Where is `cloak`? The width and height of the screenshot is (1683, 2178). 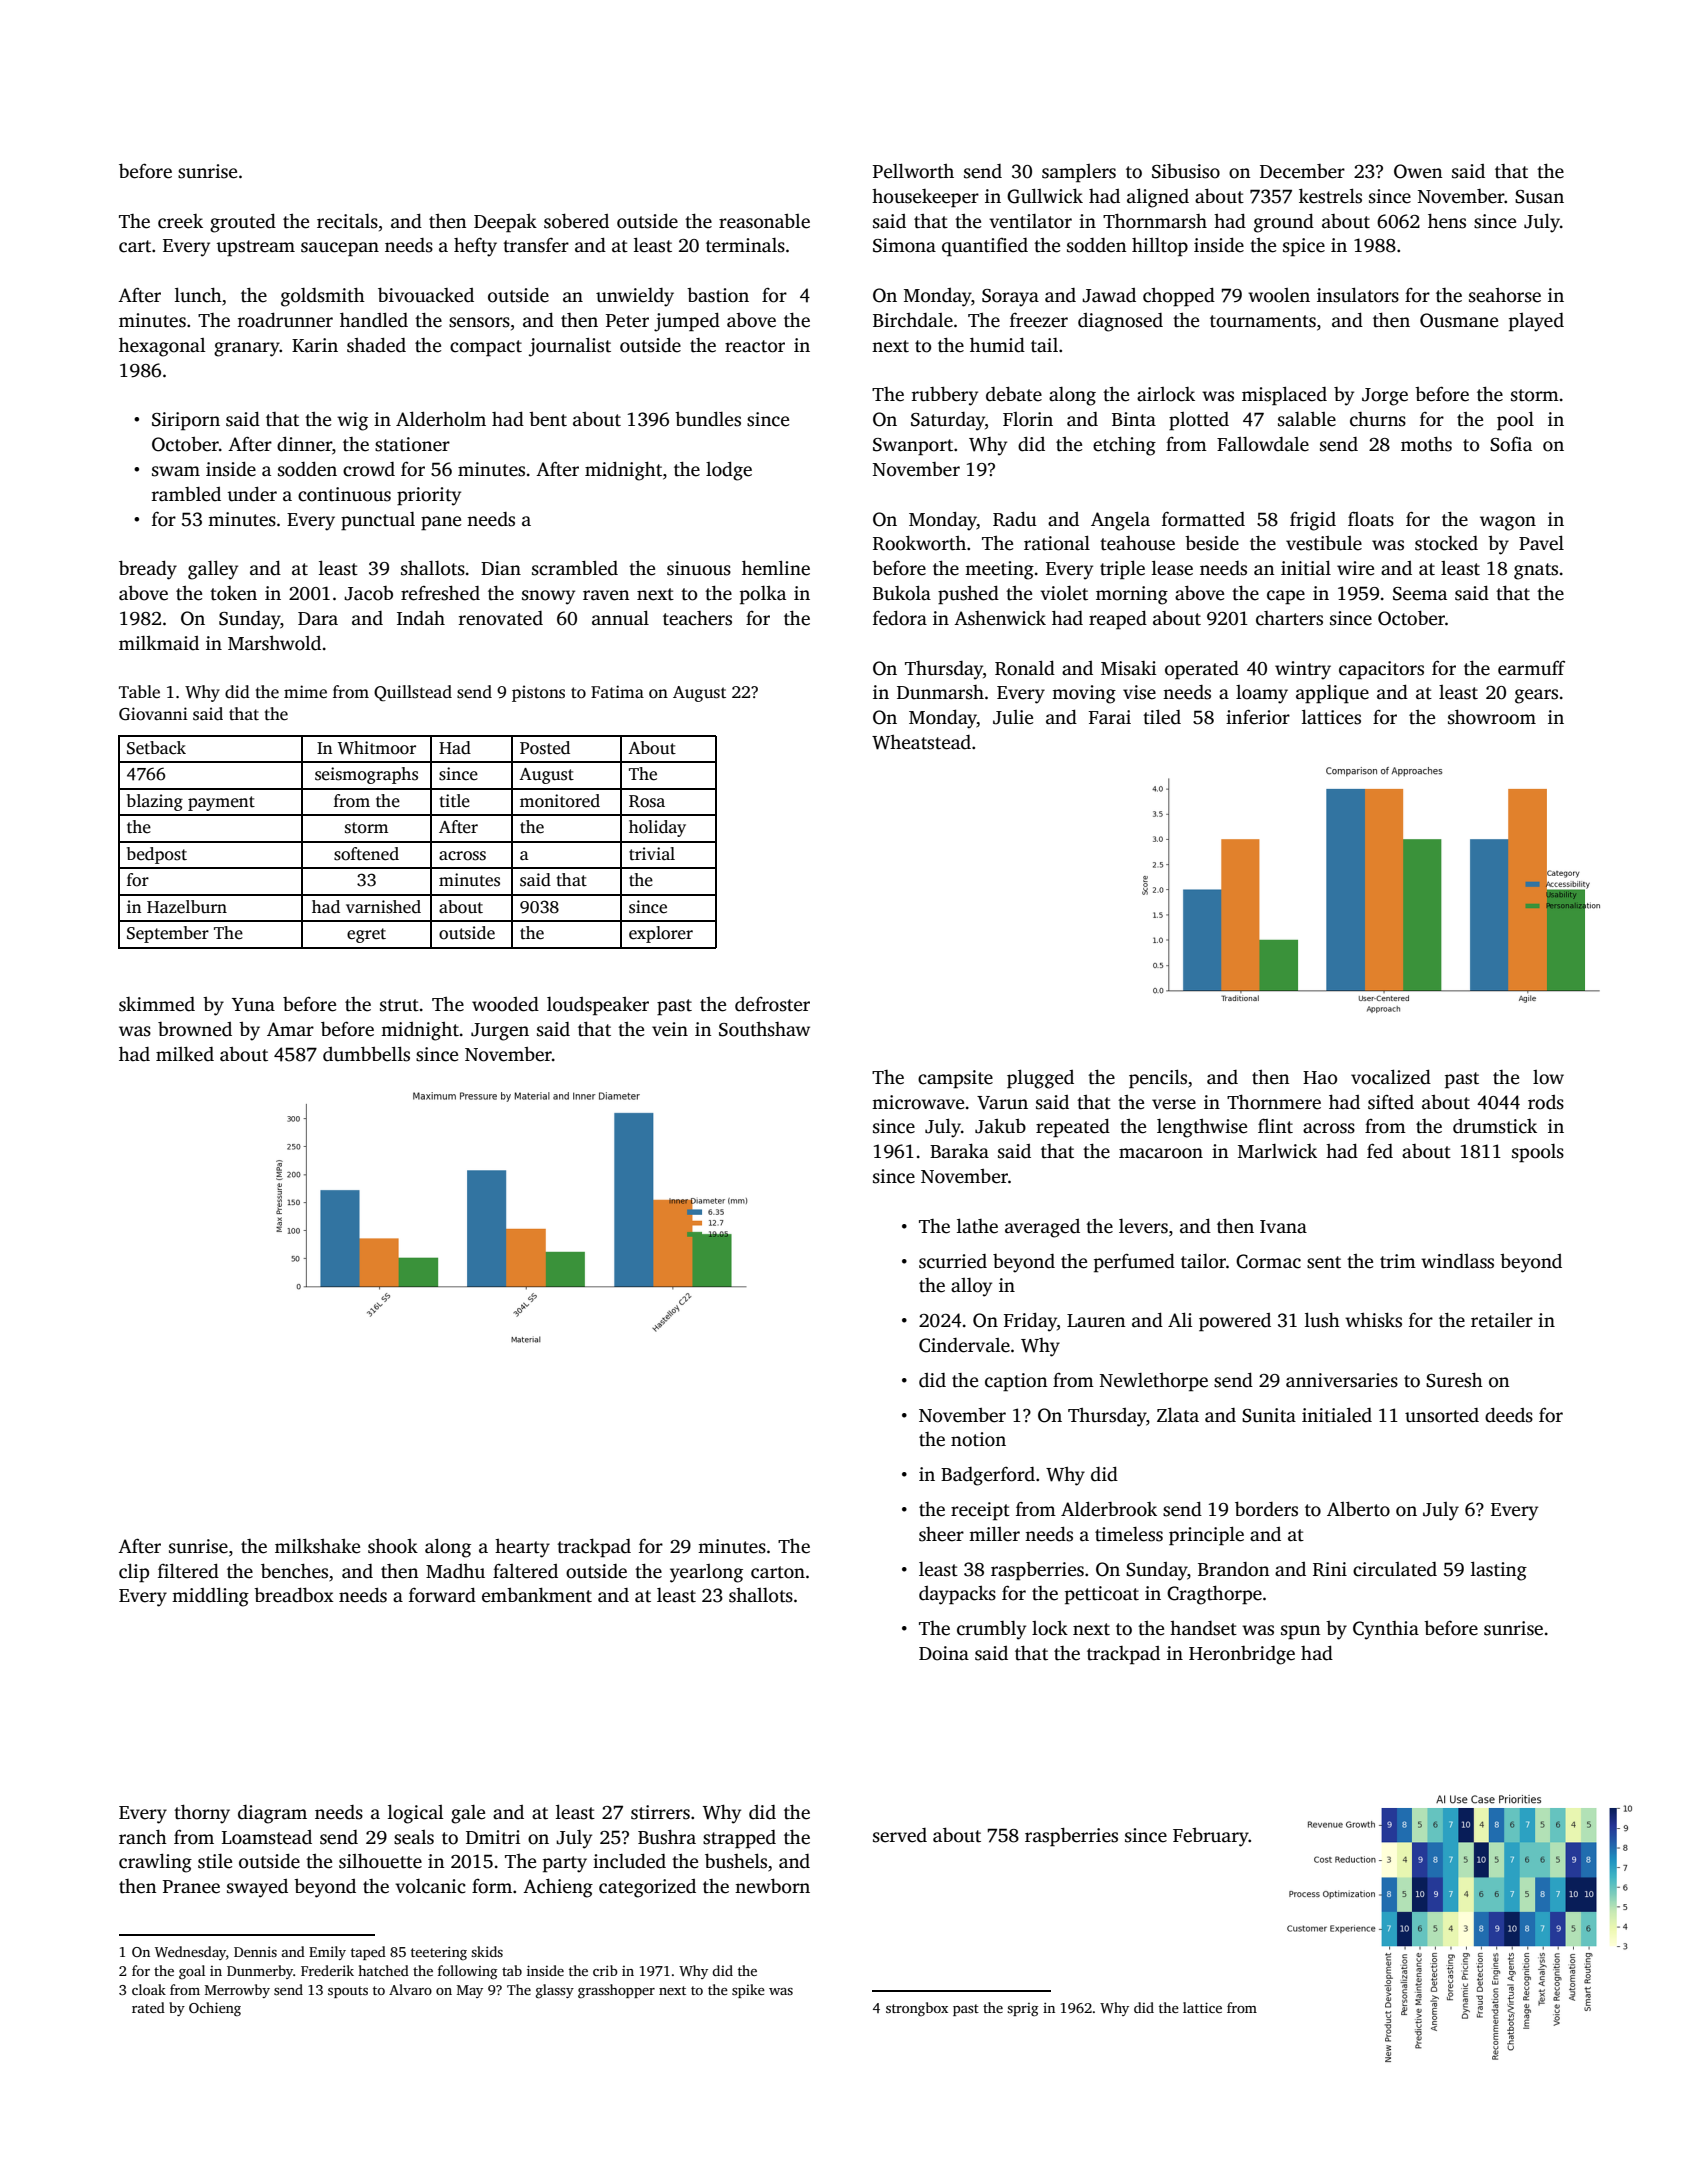
cloak is located at coordinates (149, 1989).
